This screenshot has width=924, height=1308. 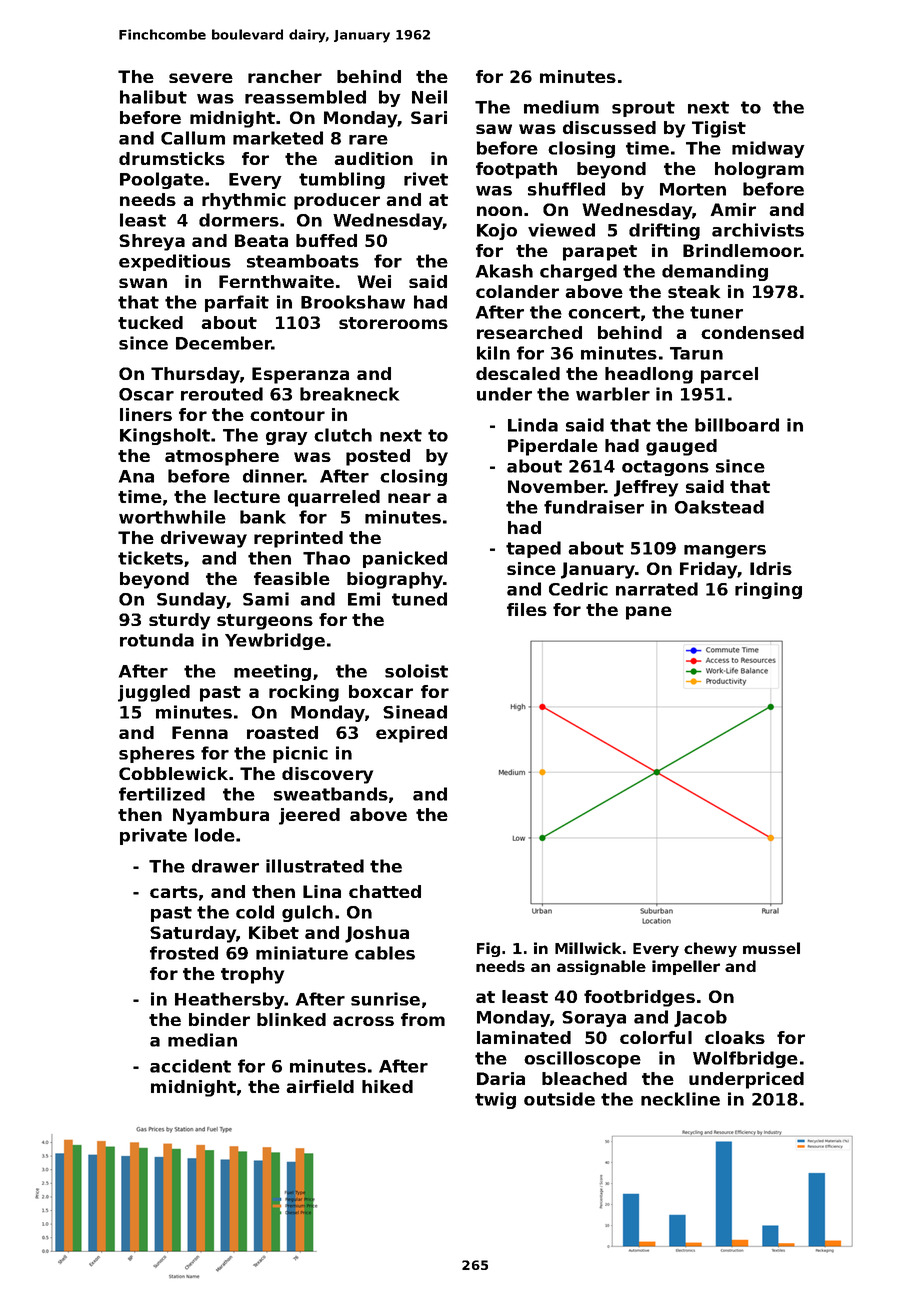 I want to click on outside, so click(x=559, y=1099).
